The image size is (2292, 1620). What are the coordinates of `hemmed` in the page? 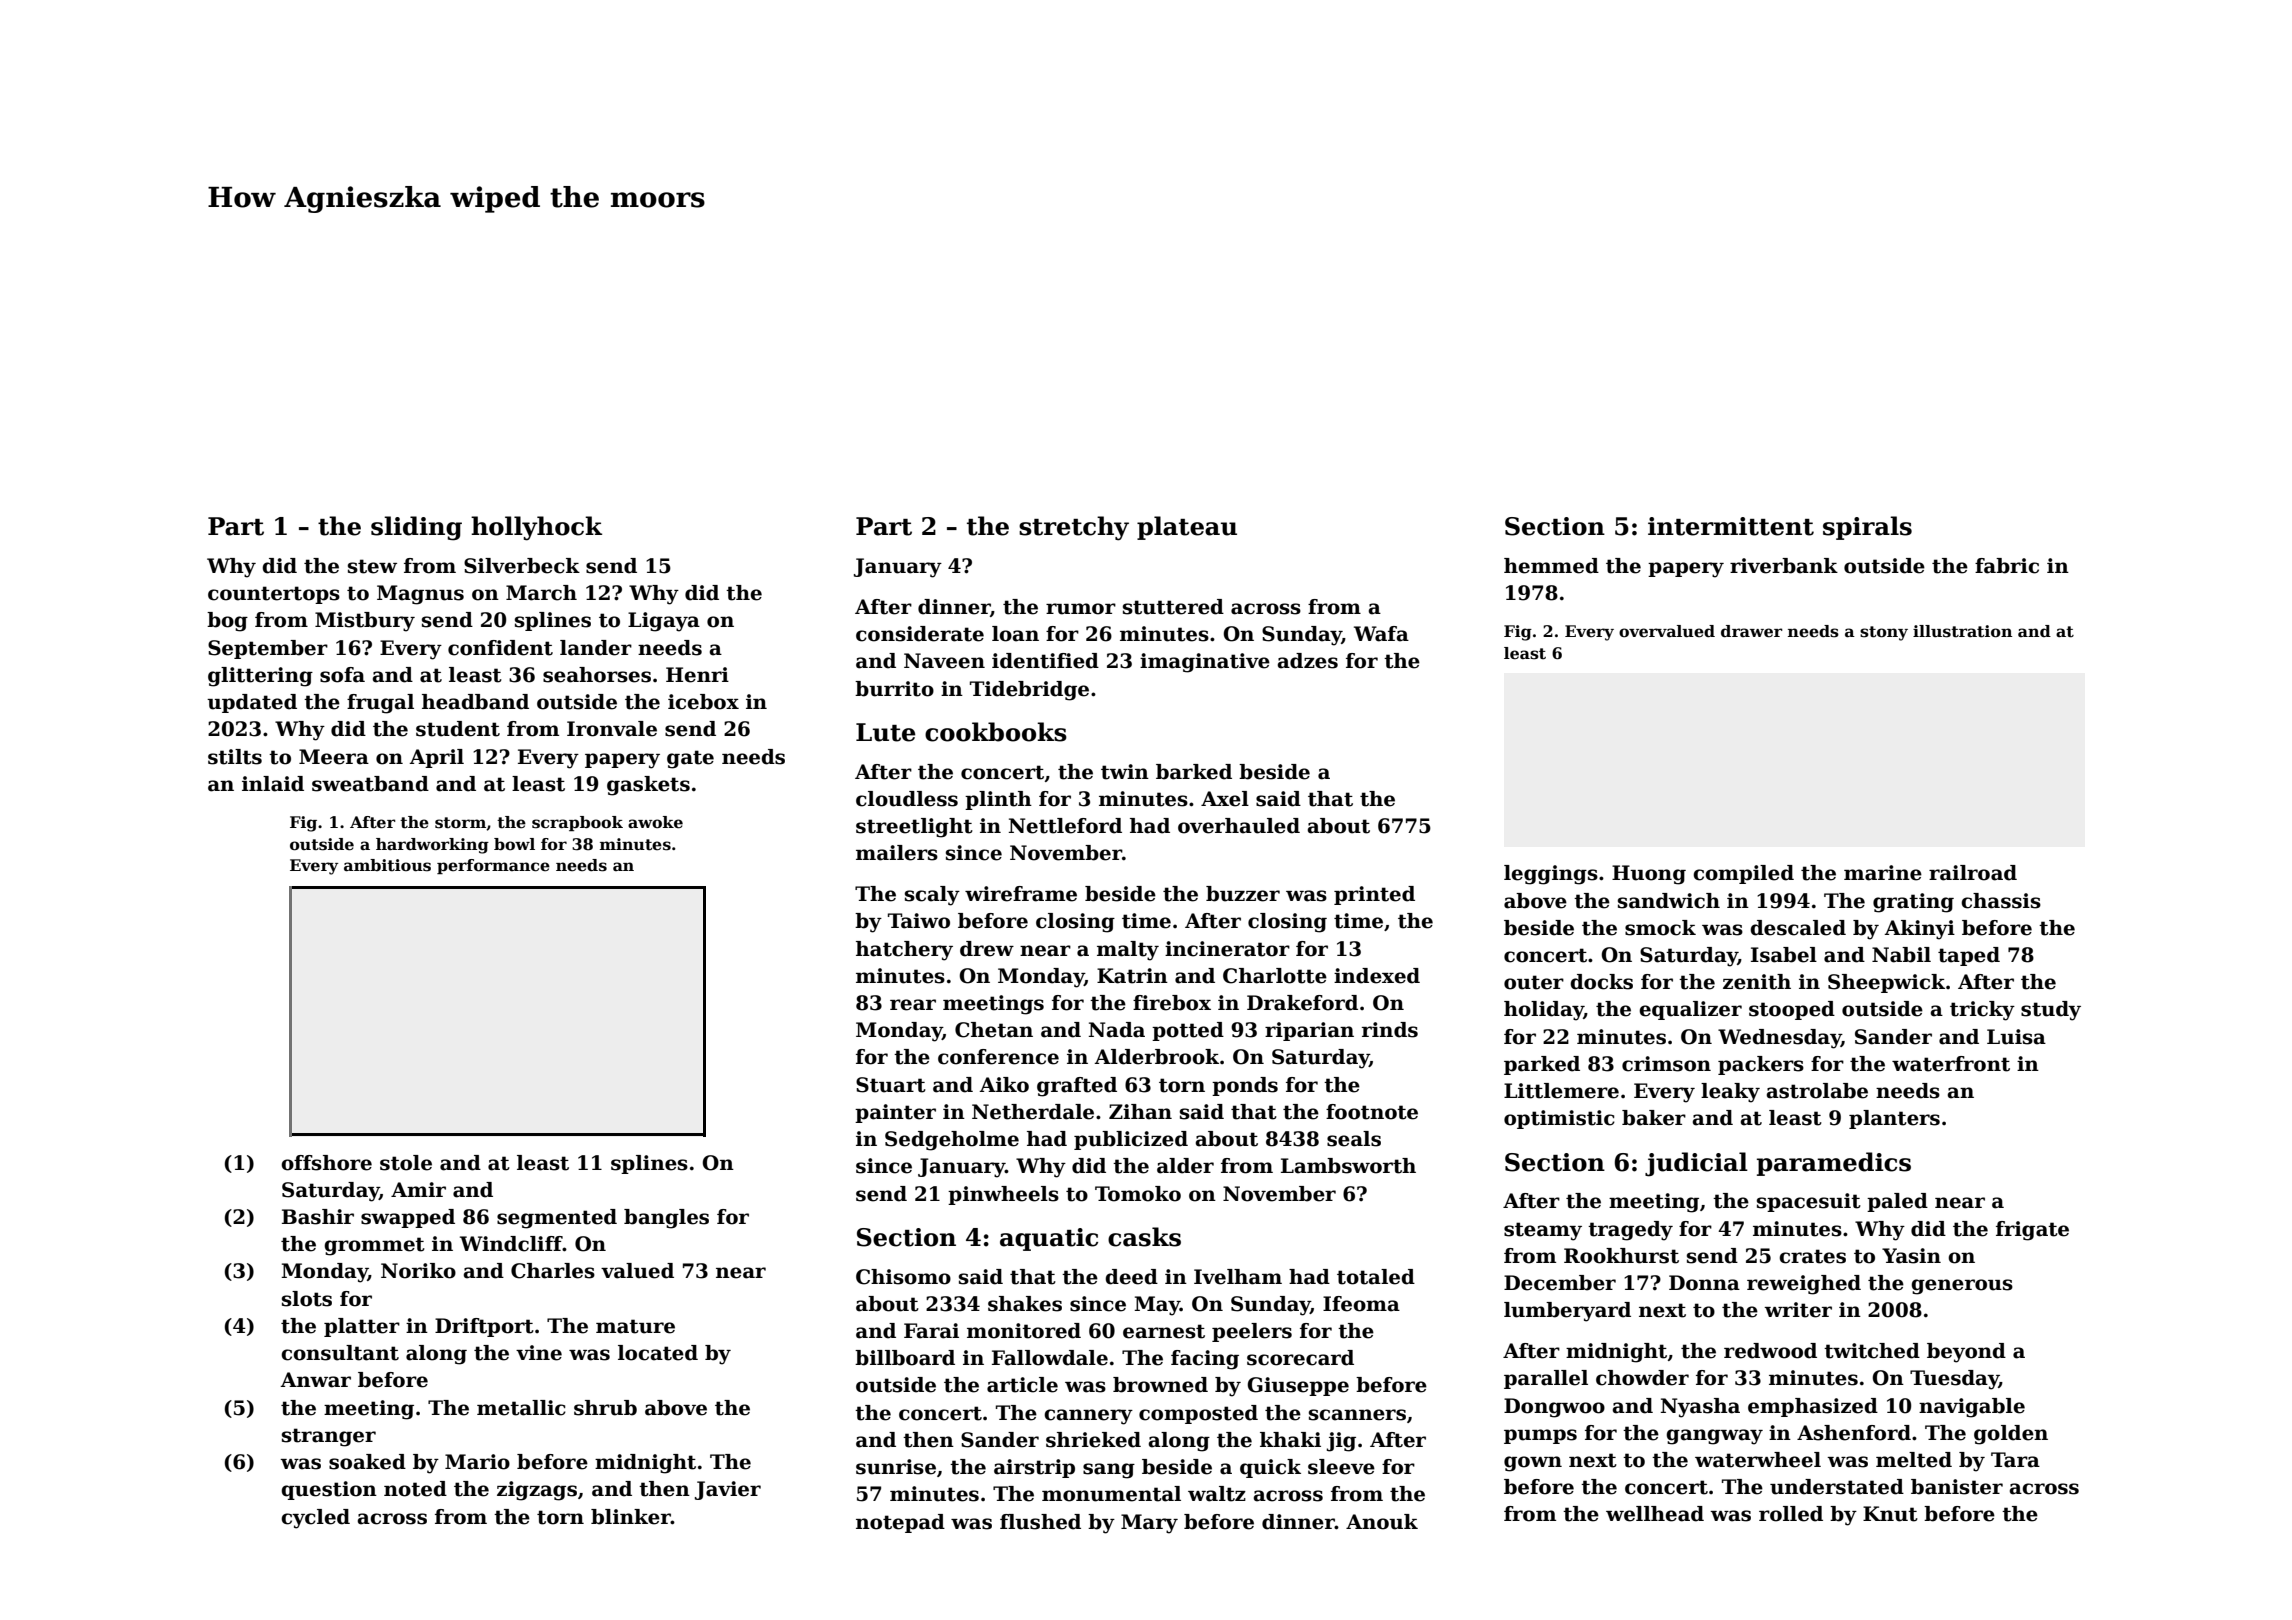 It's located at (1551, 566).
